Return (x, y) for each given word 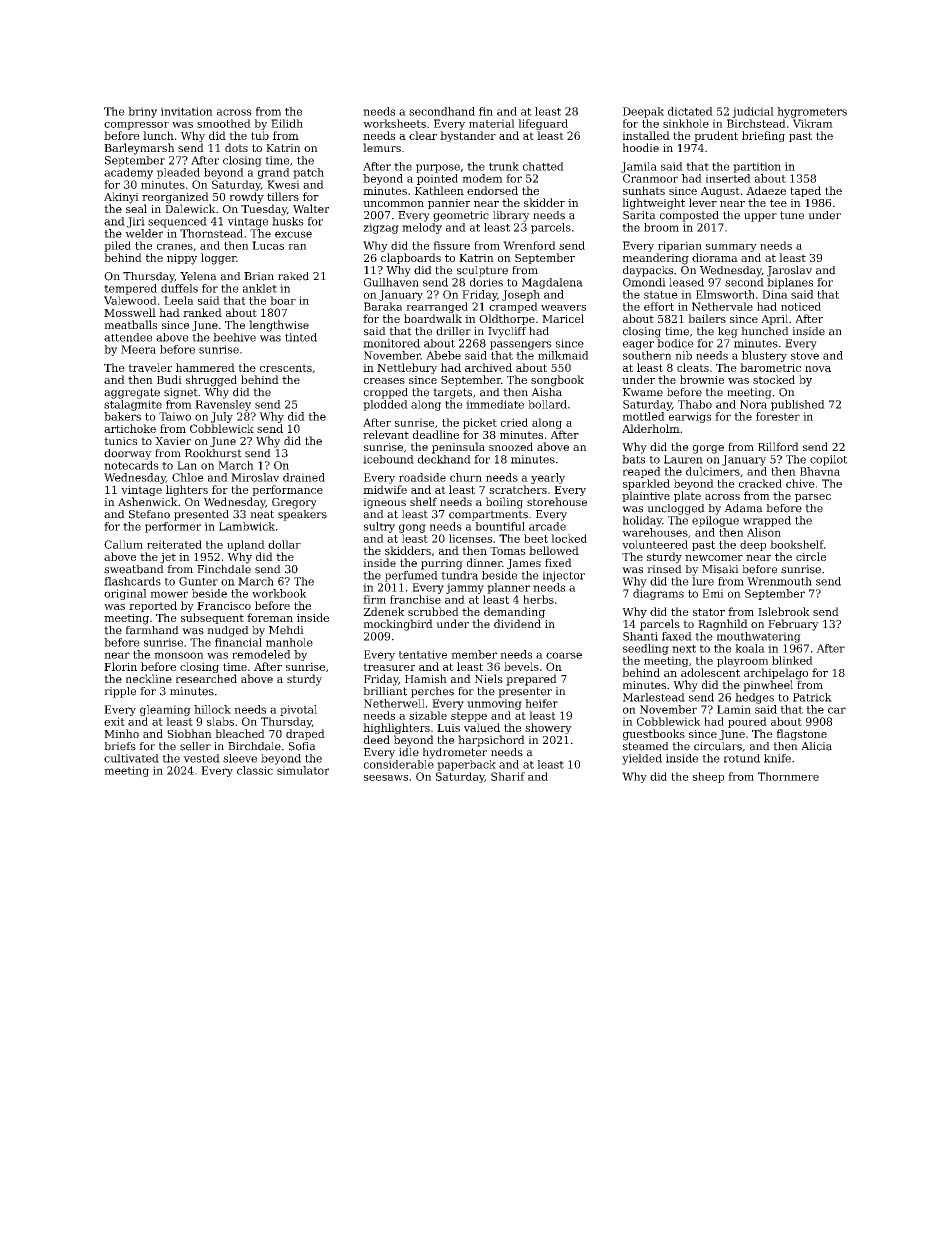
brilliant (385, 691)
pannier (449, 204)
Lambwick (247, 526)
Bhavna (820, 471)
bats (633, 459)
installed (646, 135)
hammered (205, 367)
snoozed (511, 446)
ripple (120, 692)
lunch (158, 135)
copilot (829, 460)
